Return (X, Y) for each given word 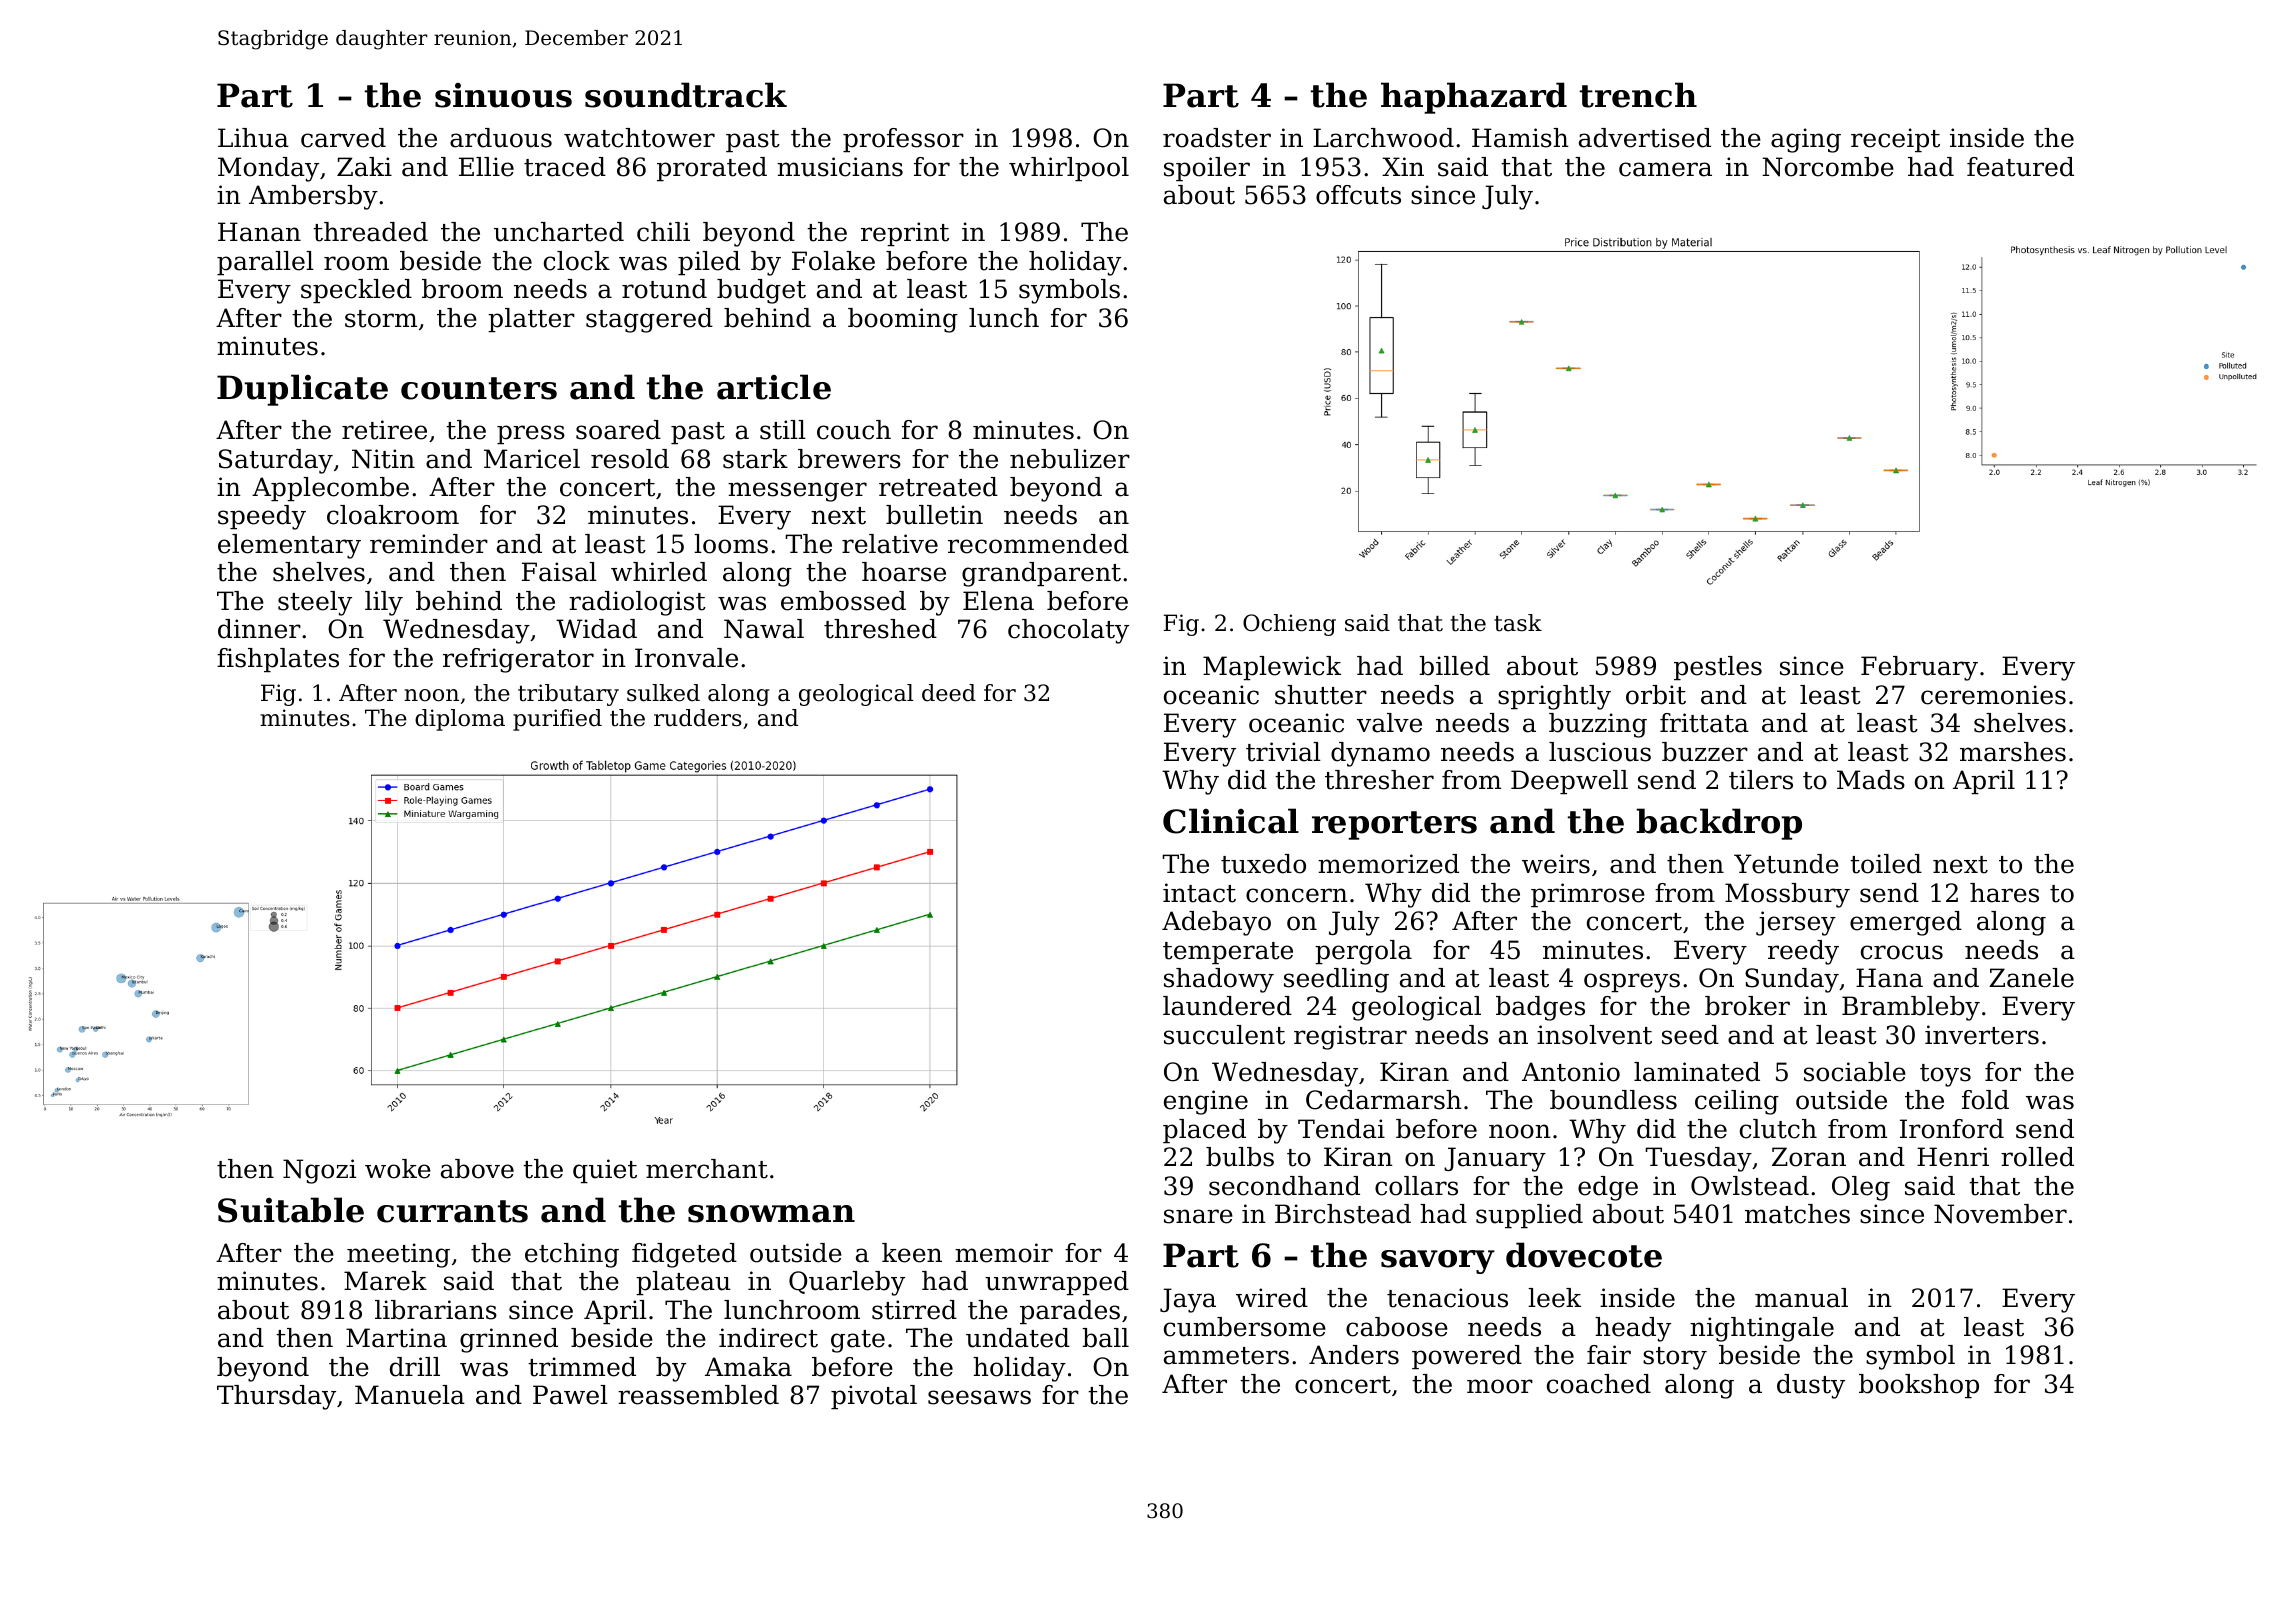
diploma (460, 720)
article (774, 387)
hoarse (904, 572)
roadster (1217, 138)
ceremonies (1993, 695)
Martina (396, 1338)
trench (1638, 95)
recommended (1038, 544)
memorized (1388, 864)
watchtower (639, 138)
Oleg (1861, 1188)
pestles (1718, 668)
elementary (289, 546)
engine (1206, 1102)
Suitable (291, 1210)
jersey (1796, 923)
